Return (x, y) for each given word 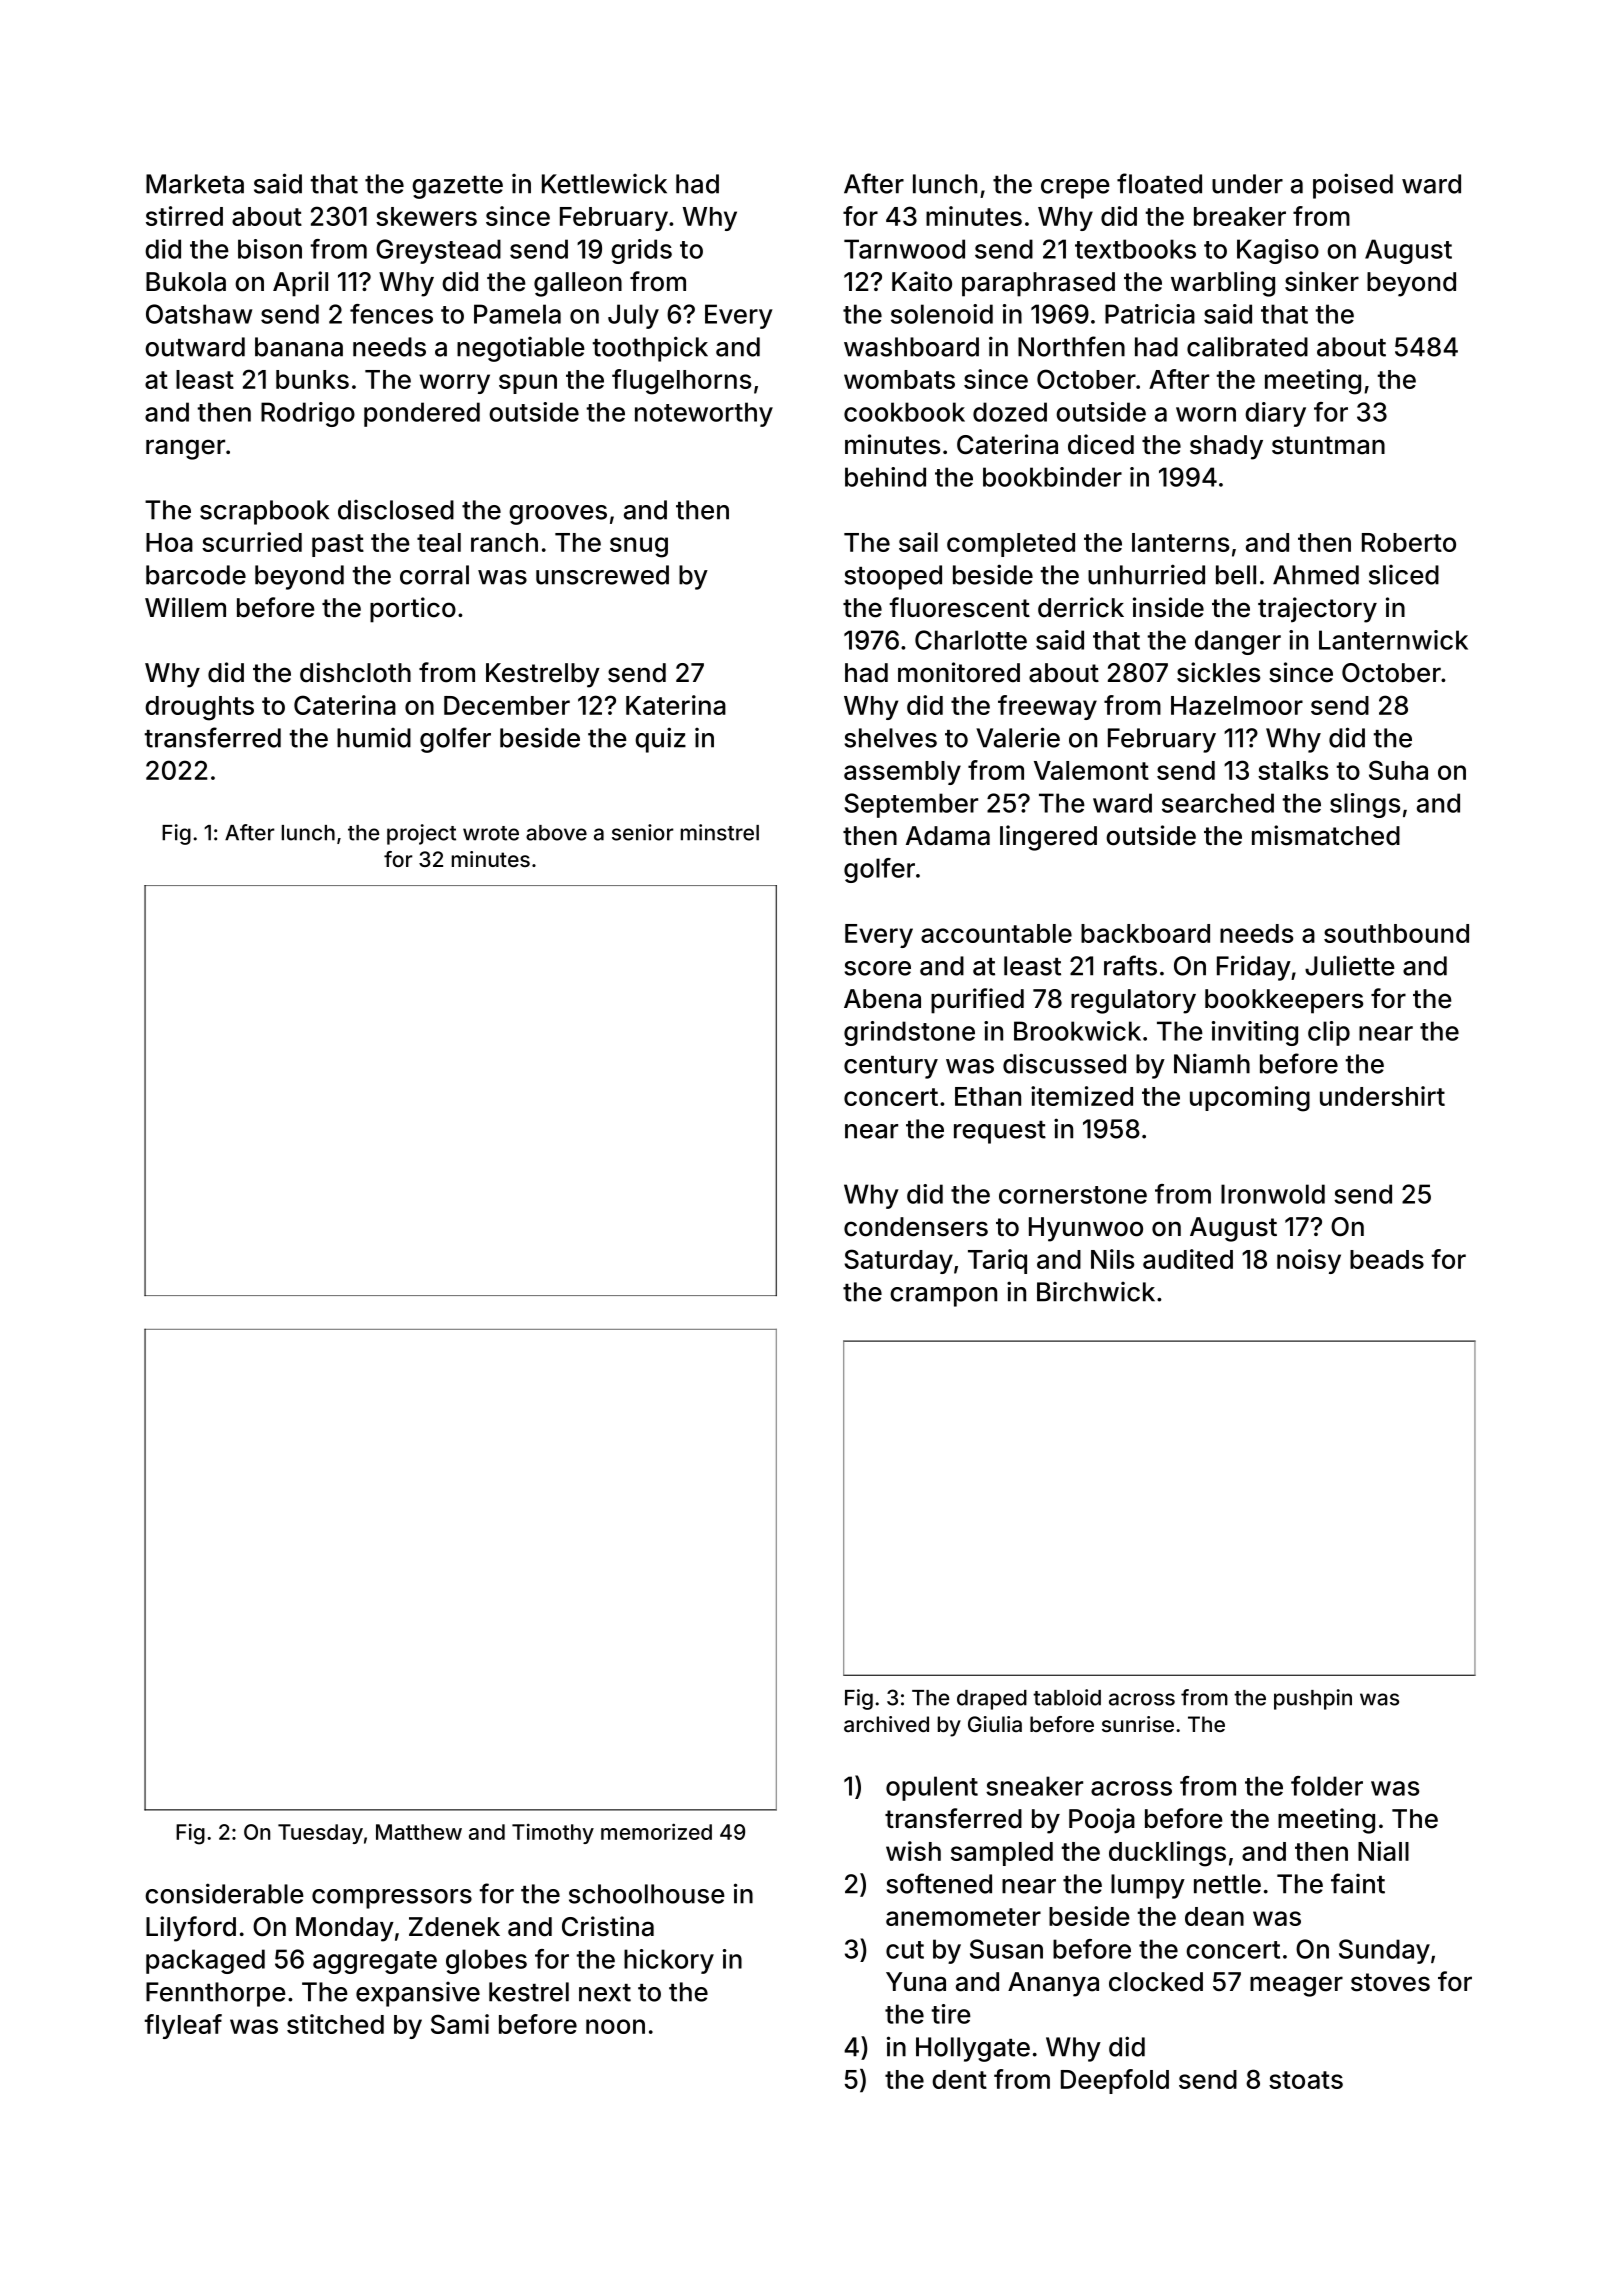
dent (959, 2079)
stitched (335, 2024)
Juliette (1350, 965)
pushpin (1313, 1699)
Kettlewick (604, 184)
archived (886, 1724)
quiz (660, 740)
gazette (457, 187)
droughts (199, 708)
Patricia (1150, 314)
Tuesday (320, 1834)
